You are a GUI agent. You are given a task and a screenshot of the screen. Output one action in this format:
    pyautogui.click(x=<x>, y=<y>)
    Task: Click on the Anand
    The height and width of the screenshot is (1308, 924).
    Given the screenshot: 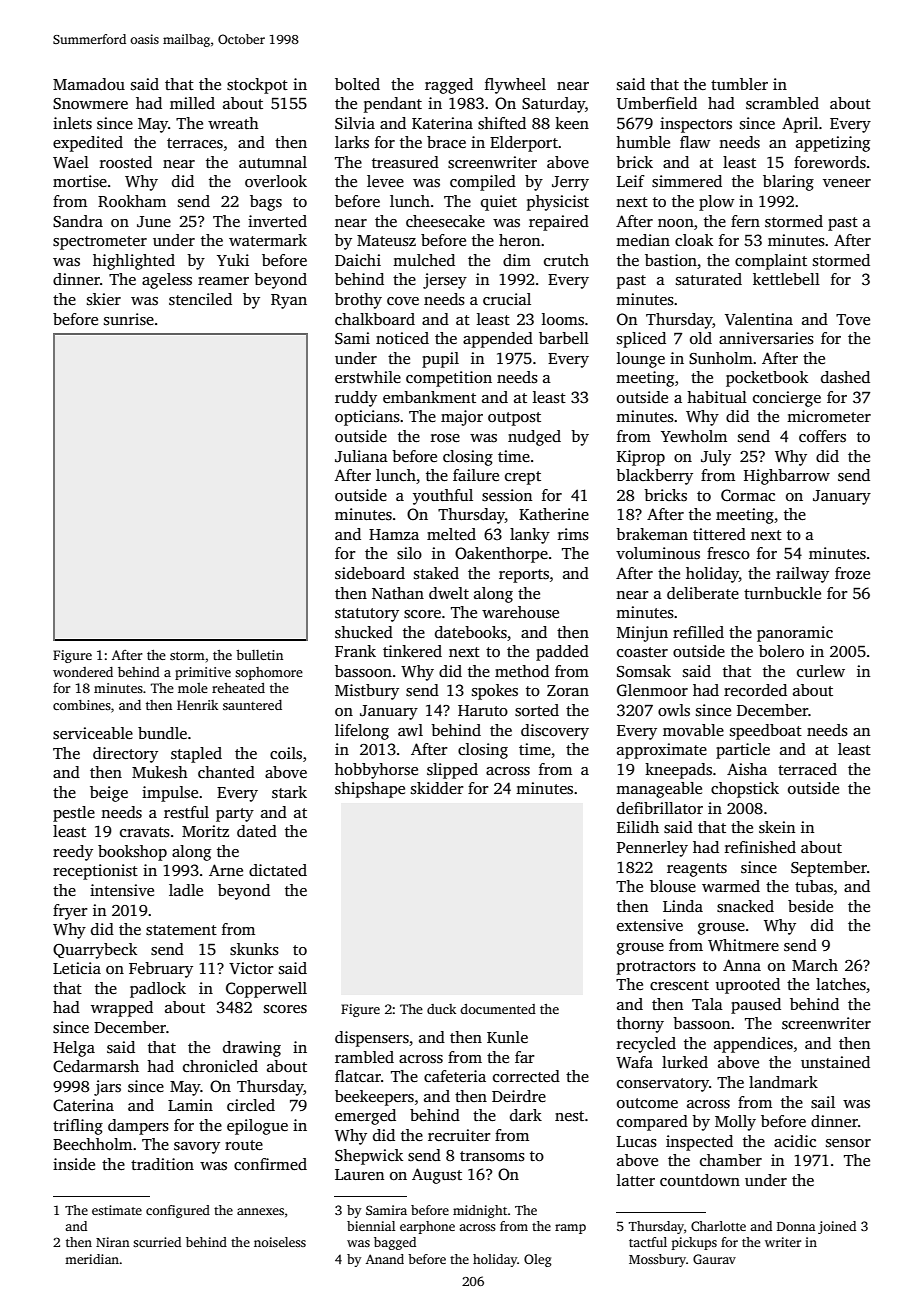 What is the action you would take?
    pyautogui.click(x=385, y=1259)
